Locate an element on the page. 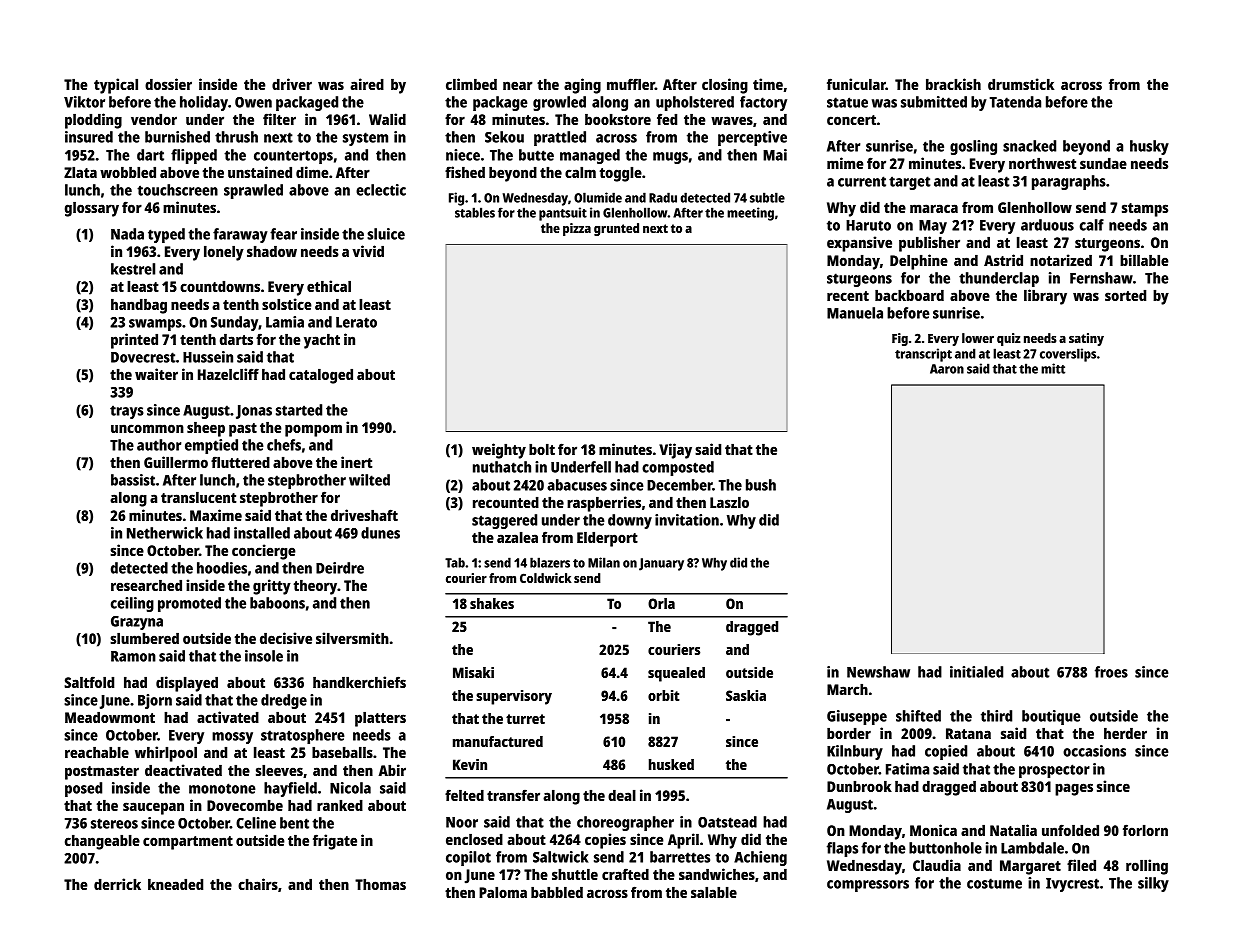 The image size is (1233, 952). drumstick is located at coordinates (1021, 84).
